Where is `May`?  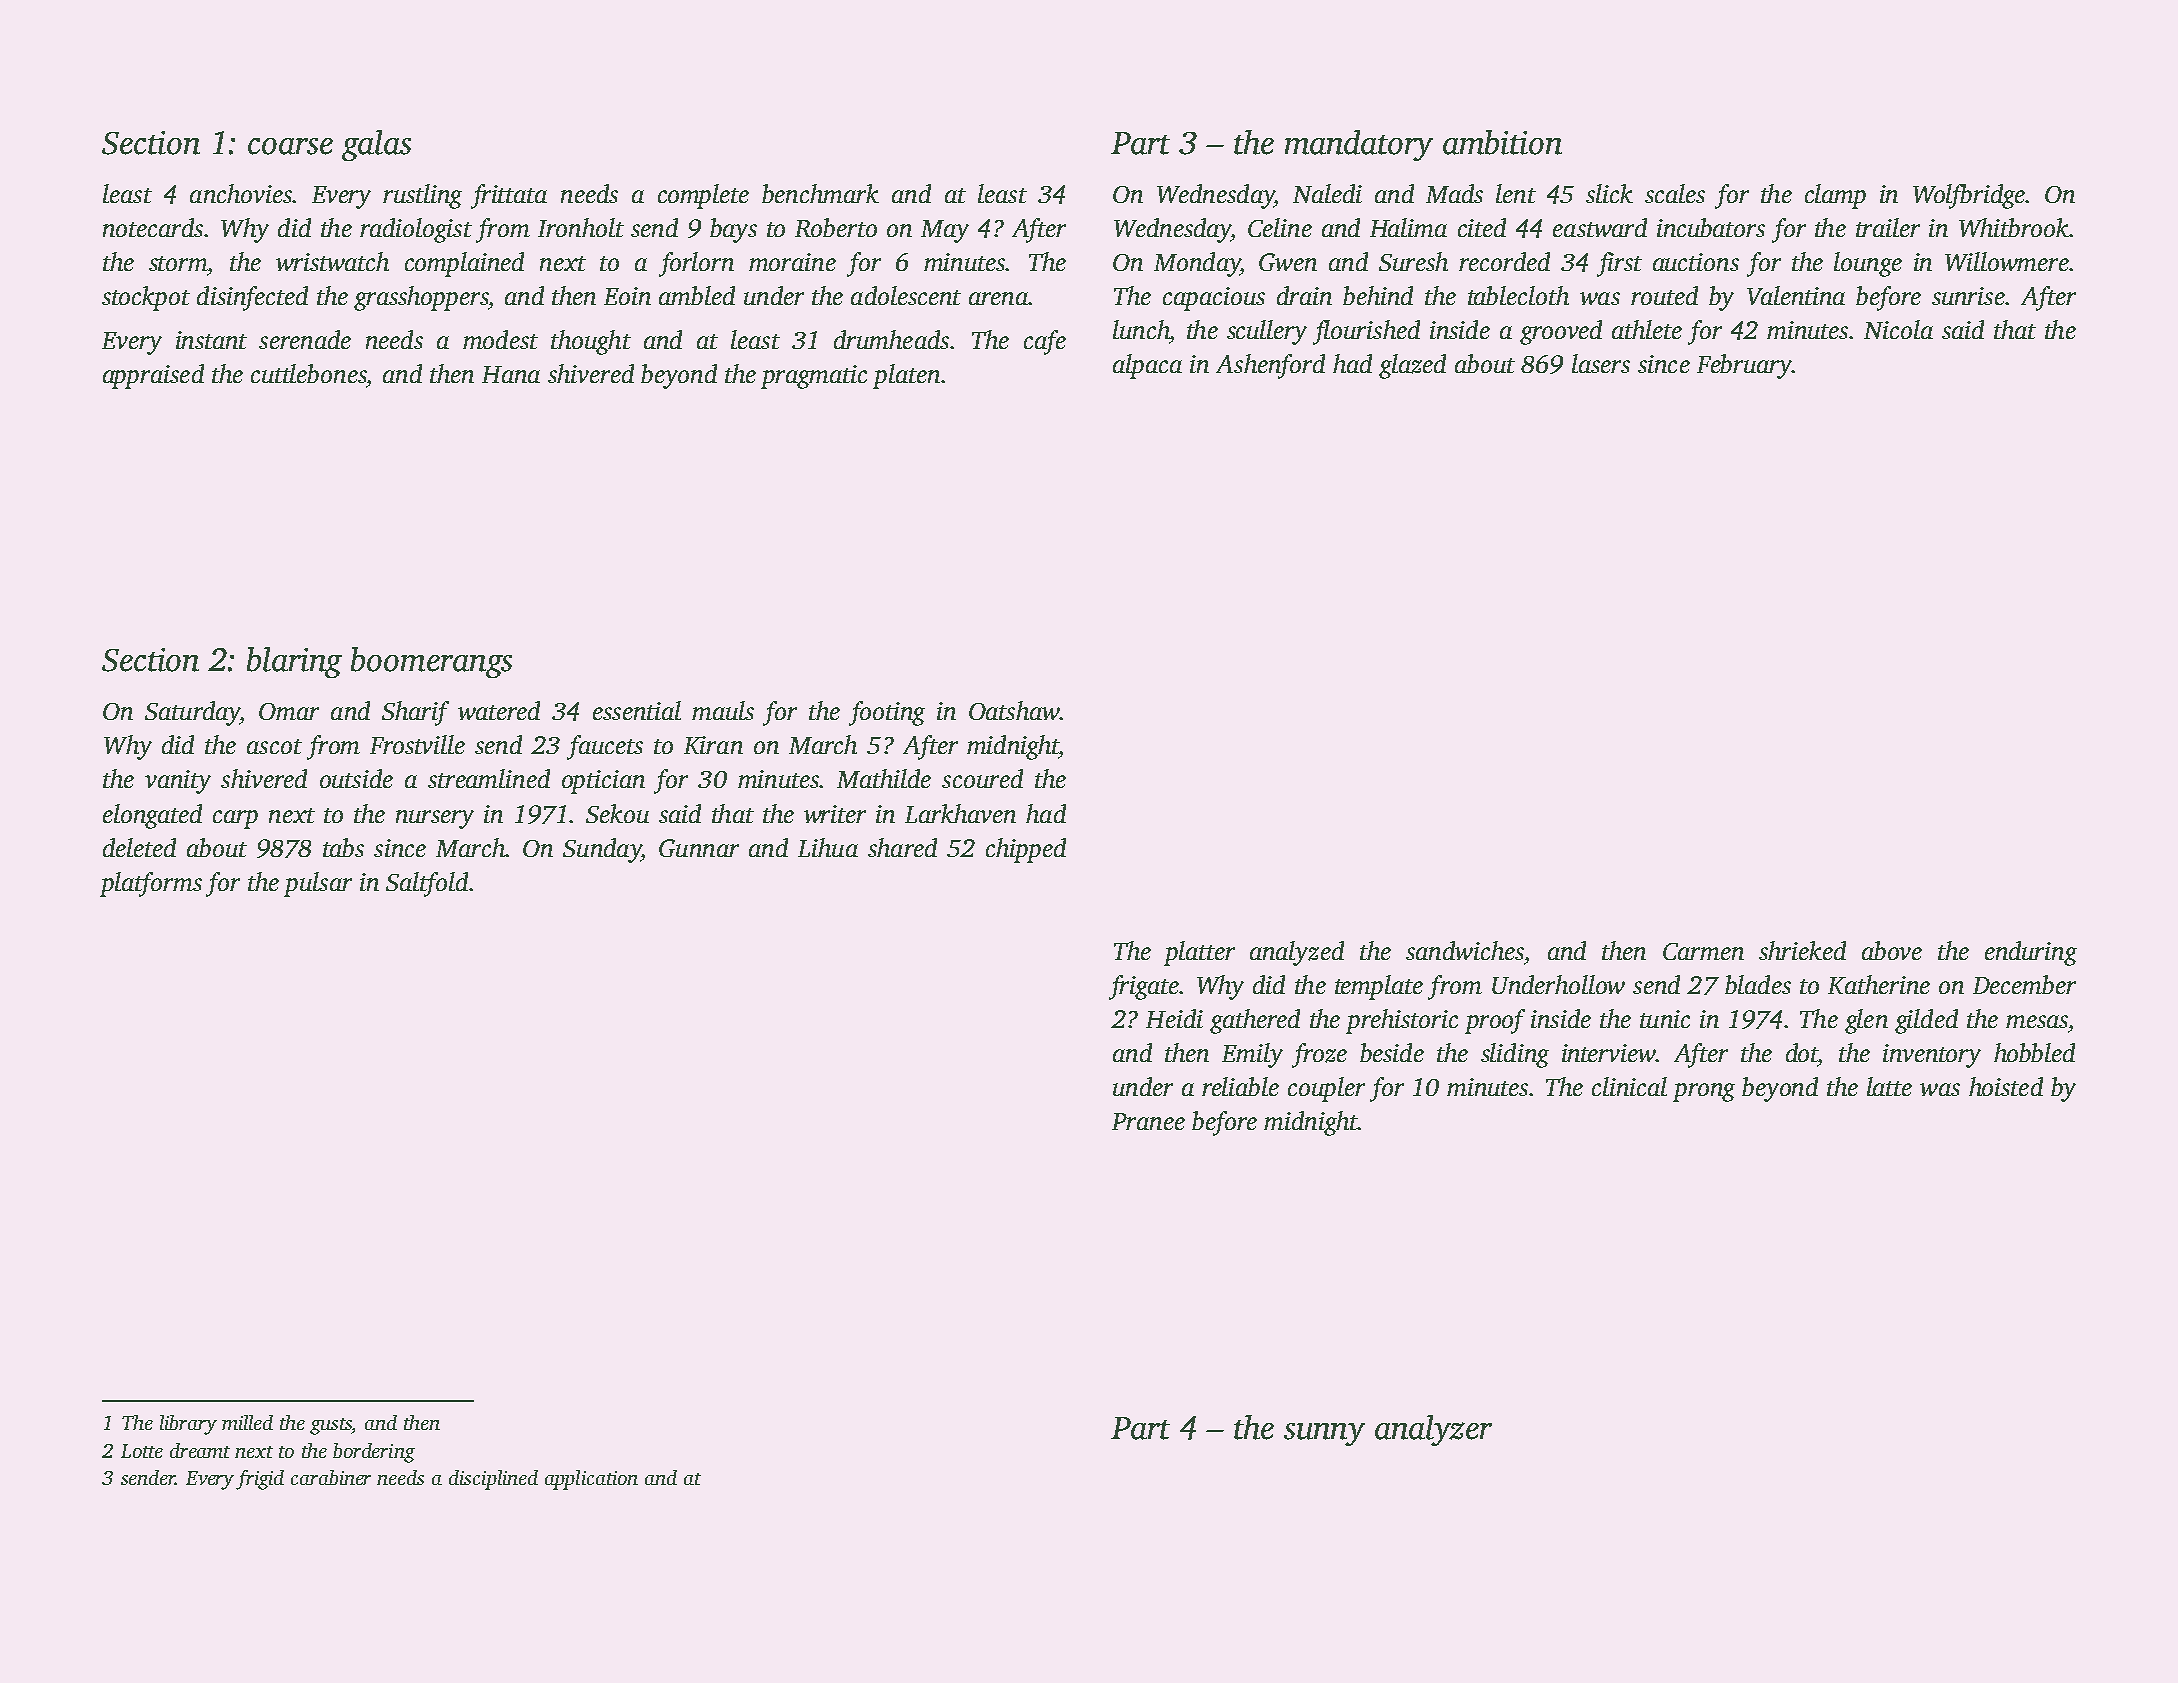
May is located at coordinates (945, 231).
